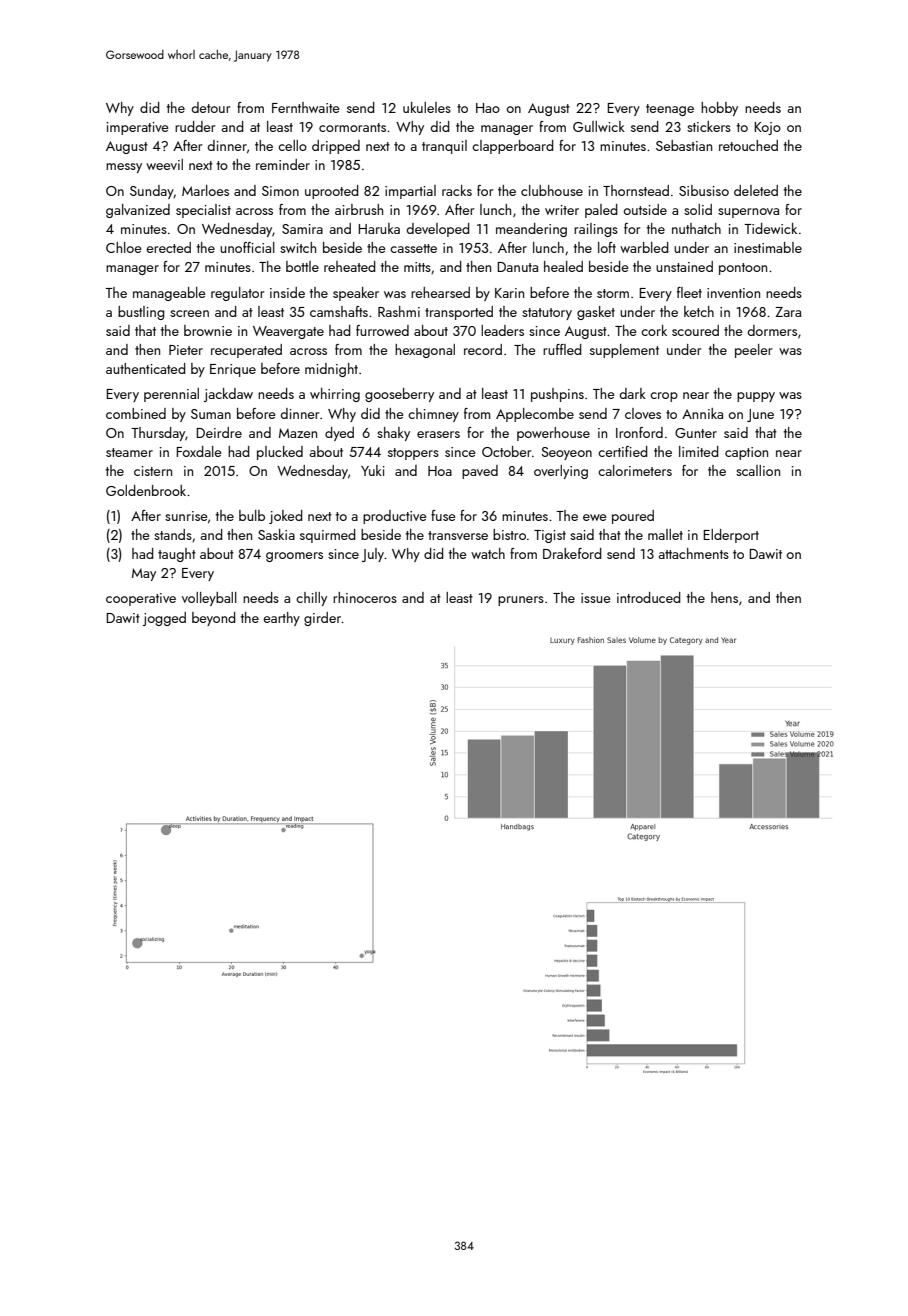  What do you see at coordinates (288, 332) in the image?
I see `Weavergate` at bounding box center [288, 332].
